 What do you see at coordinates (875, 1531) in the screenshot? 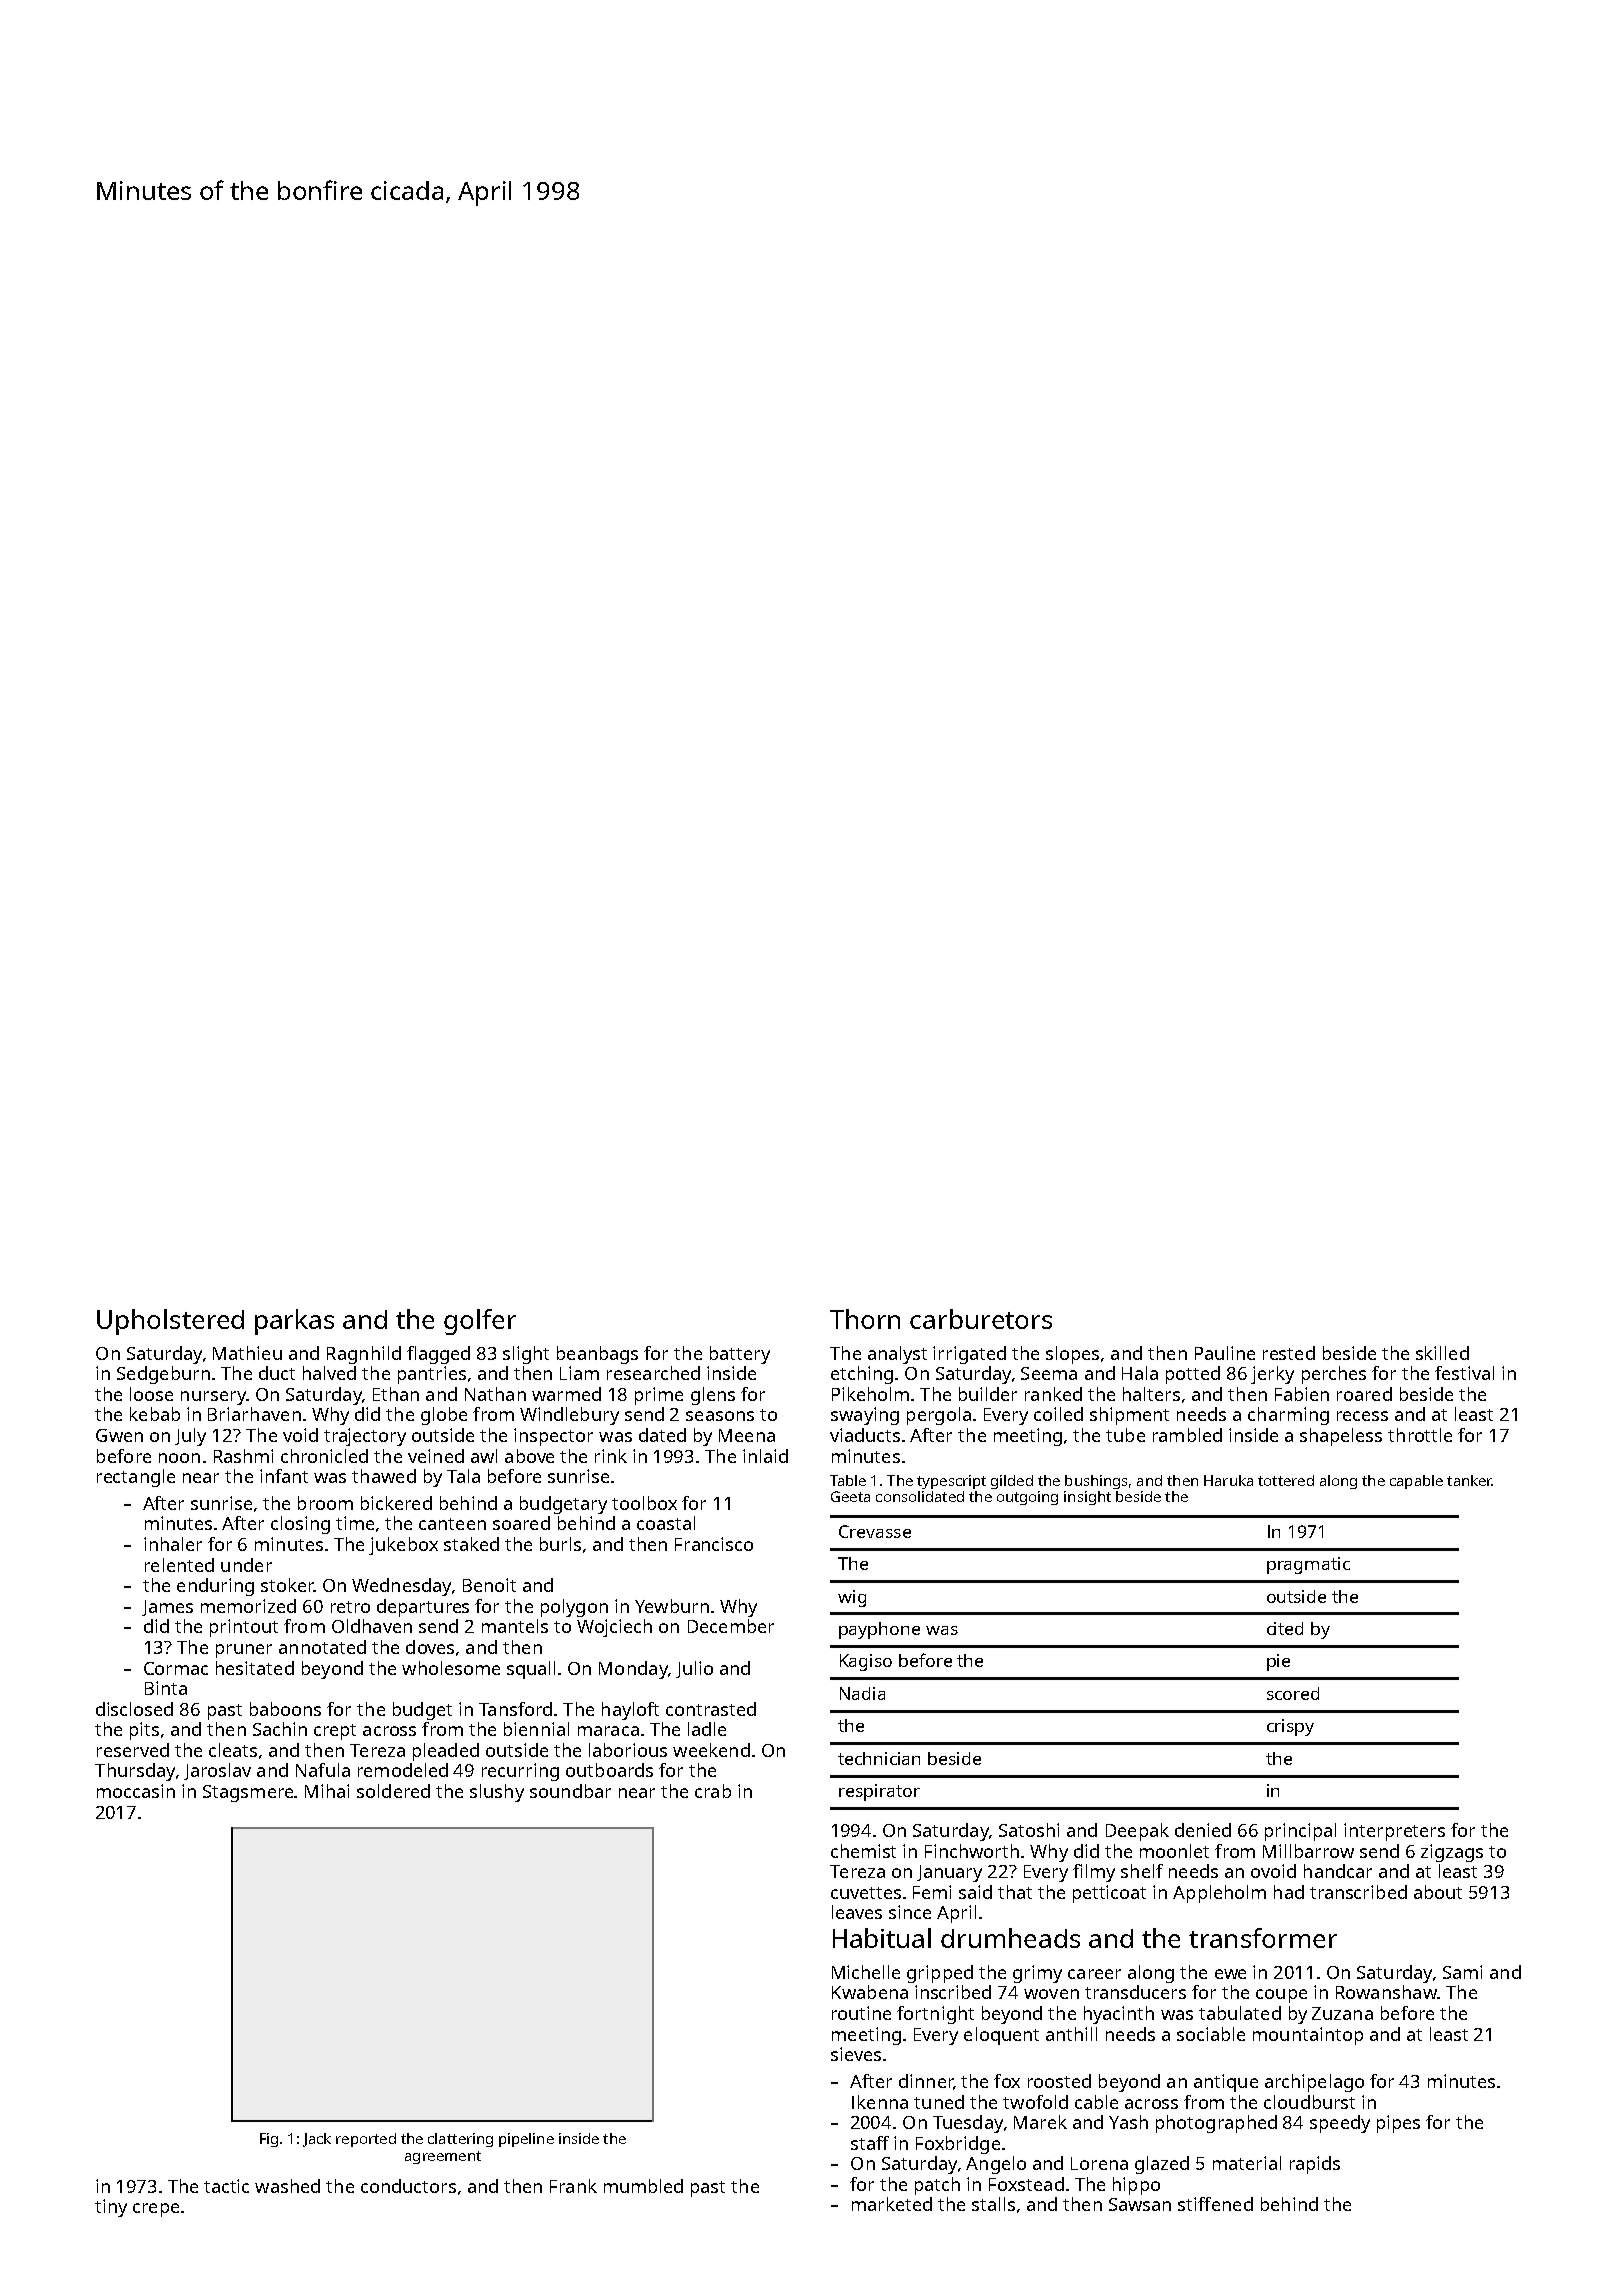
I see `Crevasse` at bounding box center [875, 1531].
